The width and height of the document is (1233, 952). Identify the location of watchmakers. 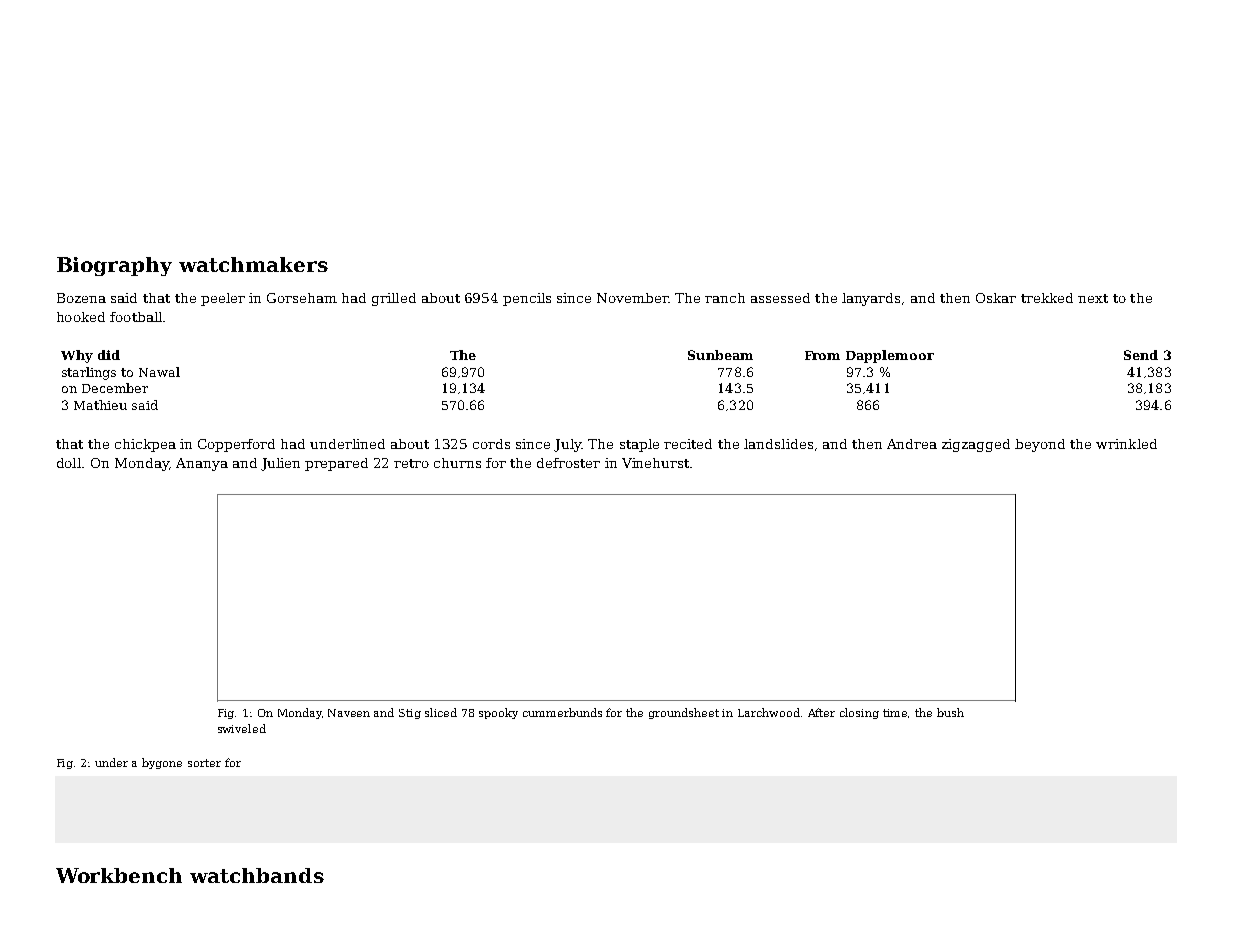
(253, 264).
